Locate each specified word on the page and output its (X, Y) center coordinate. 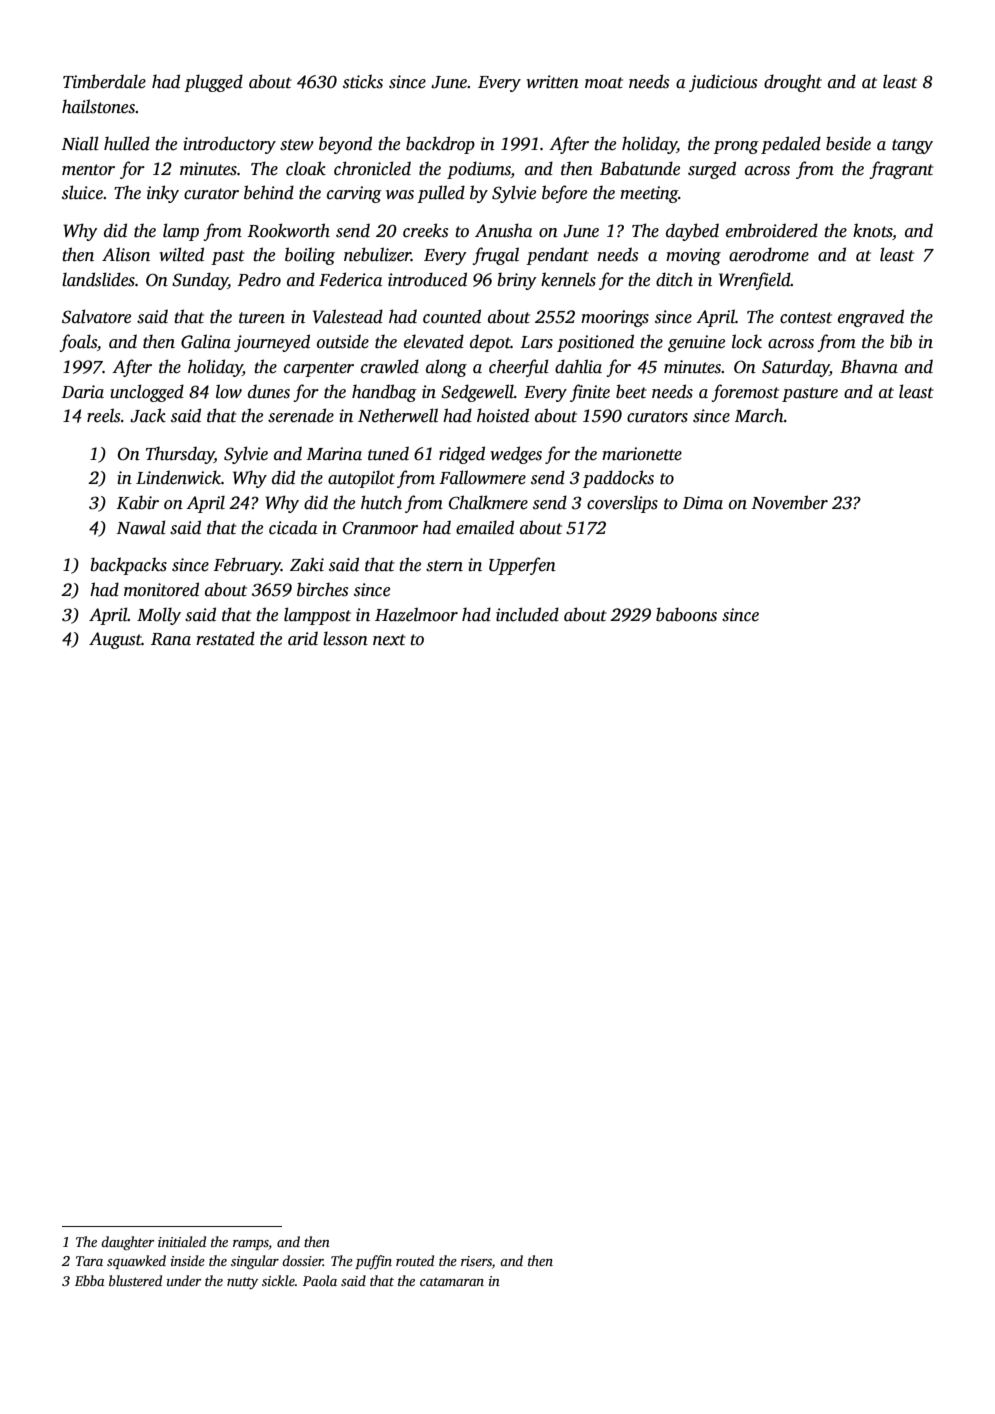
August (115, 640)
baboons (686, 614)
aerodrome (769, 254)
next (389, 640)
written (552, 82)
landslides (98, 279)
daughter (127, 1243)
